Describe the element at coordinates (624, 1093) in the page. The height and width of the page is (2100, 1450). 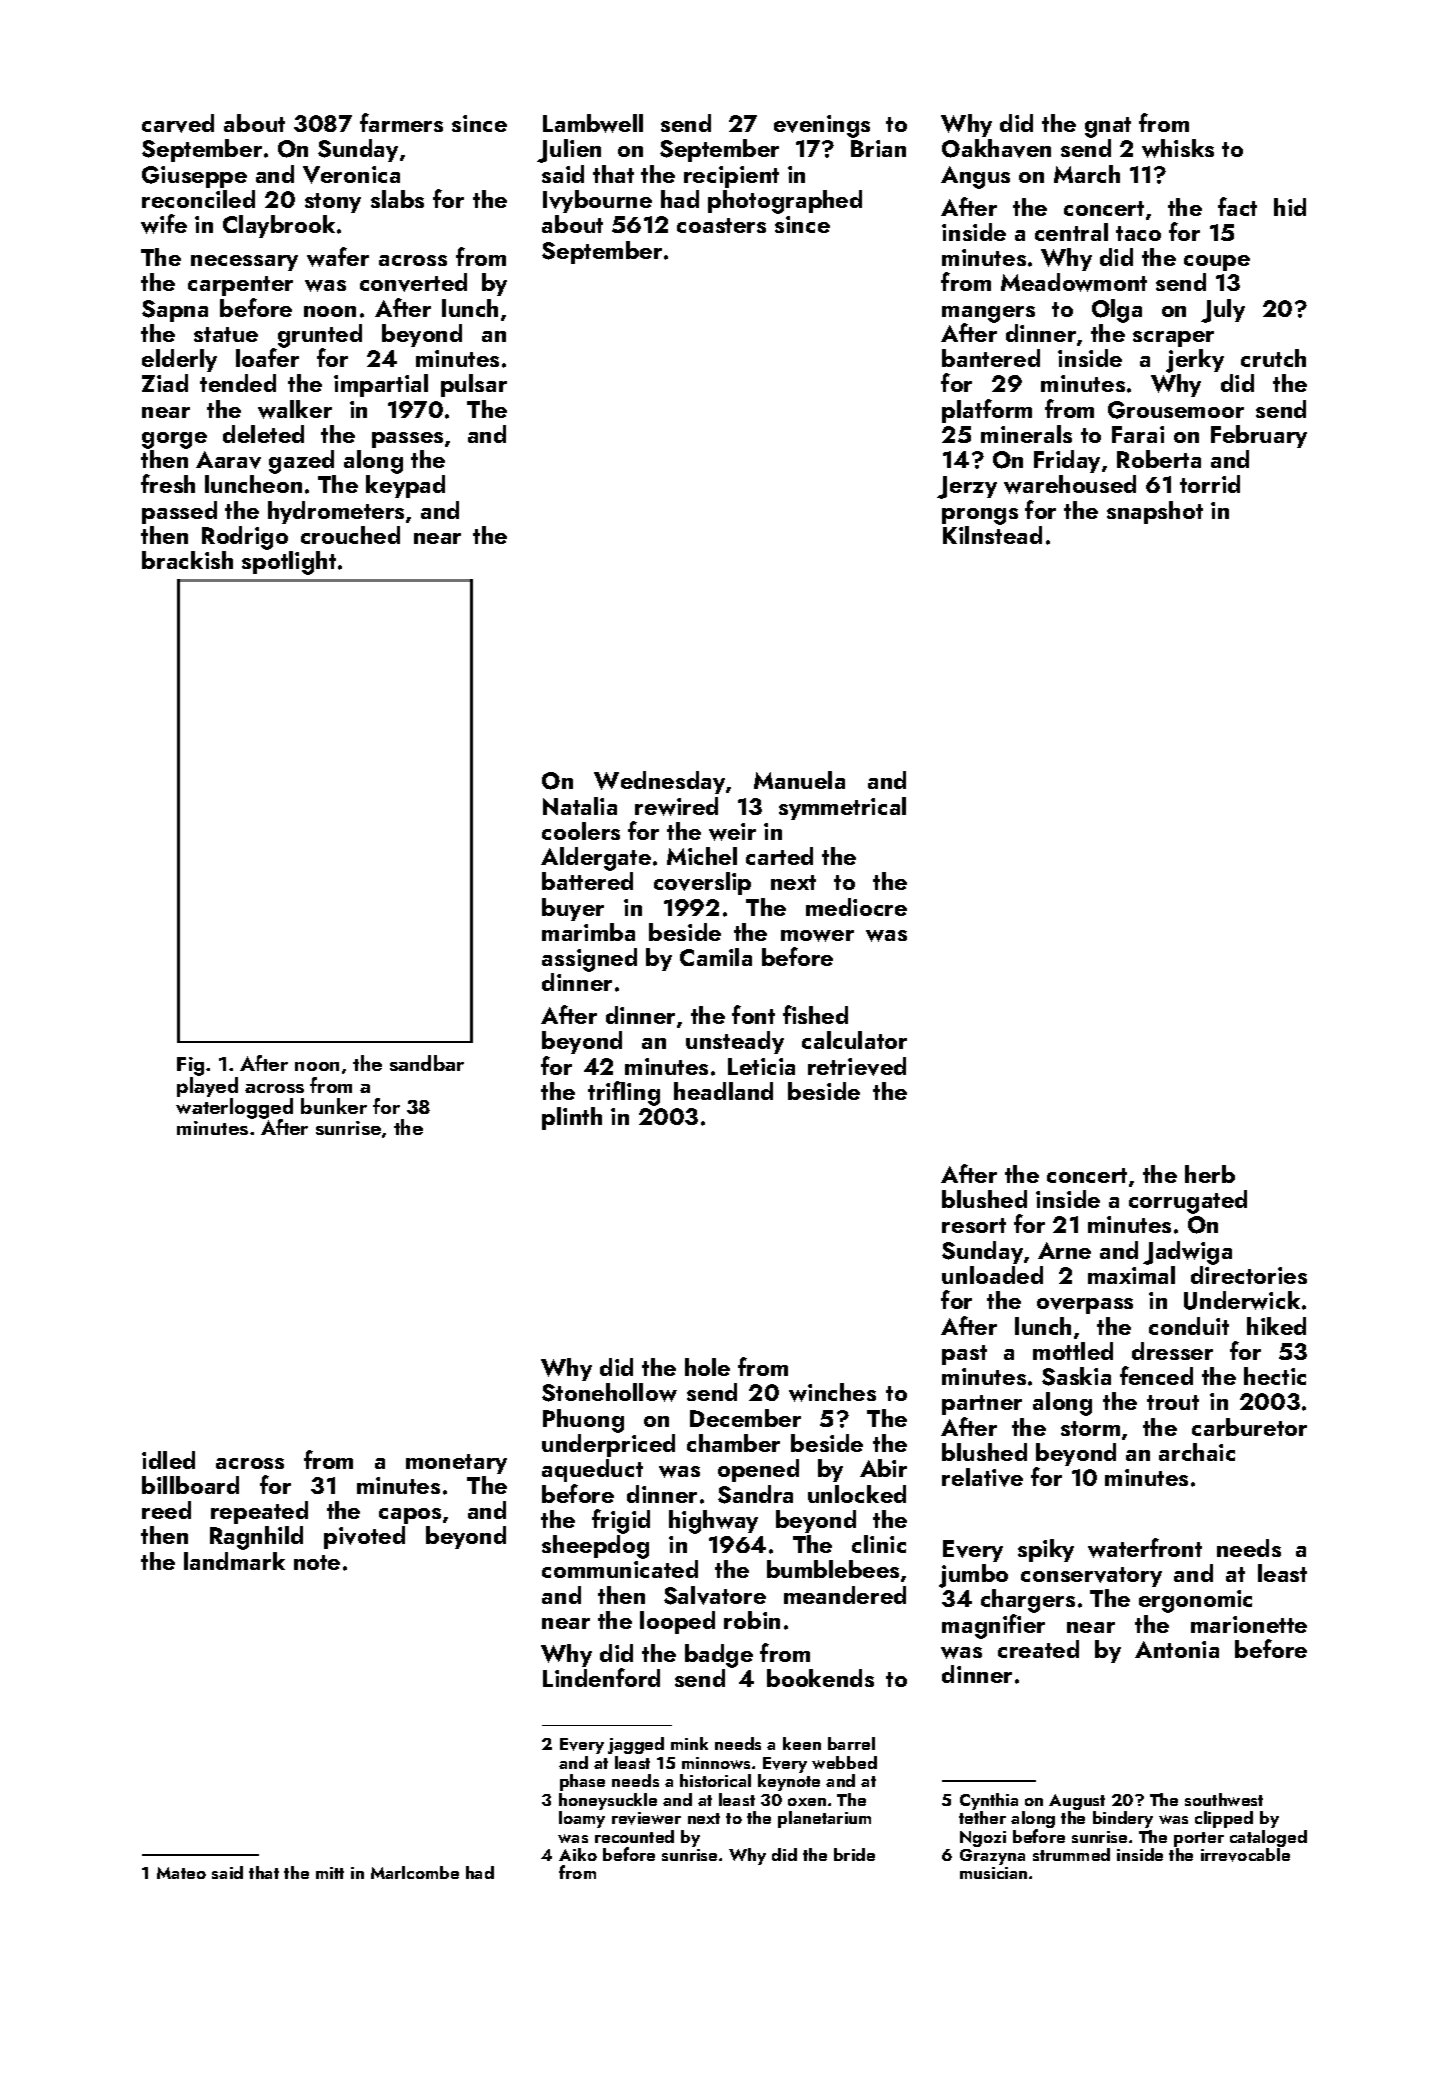
I see `trifling` at that location.
